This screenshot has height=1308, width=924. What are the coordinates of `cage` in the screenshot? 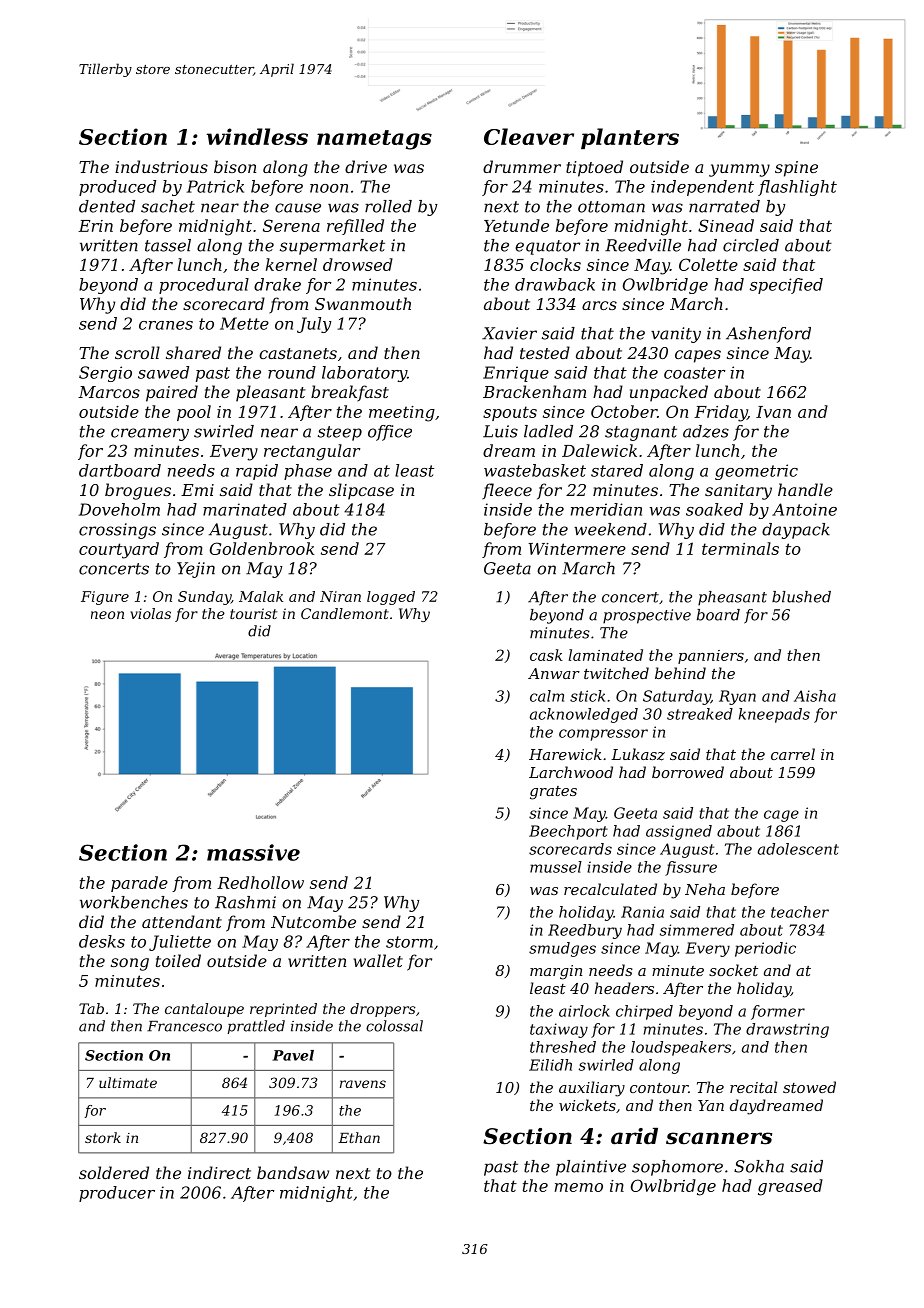 It's located at (781, 816).
